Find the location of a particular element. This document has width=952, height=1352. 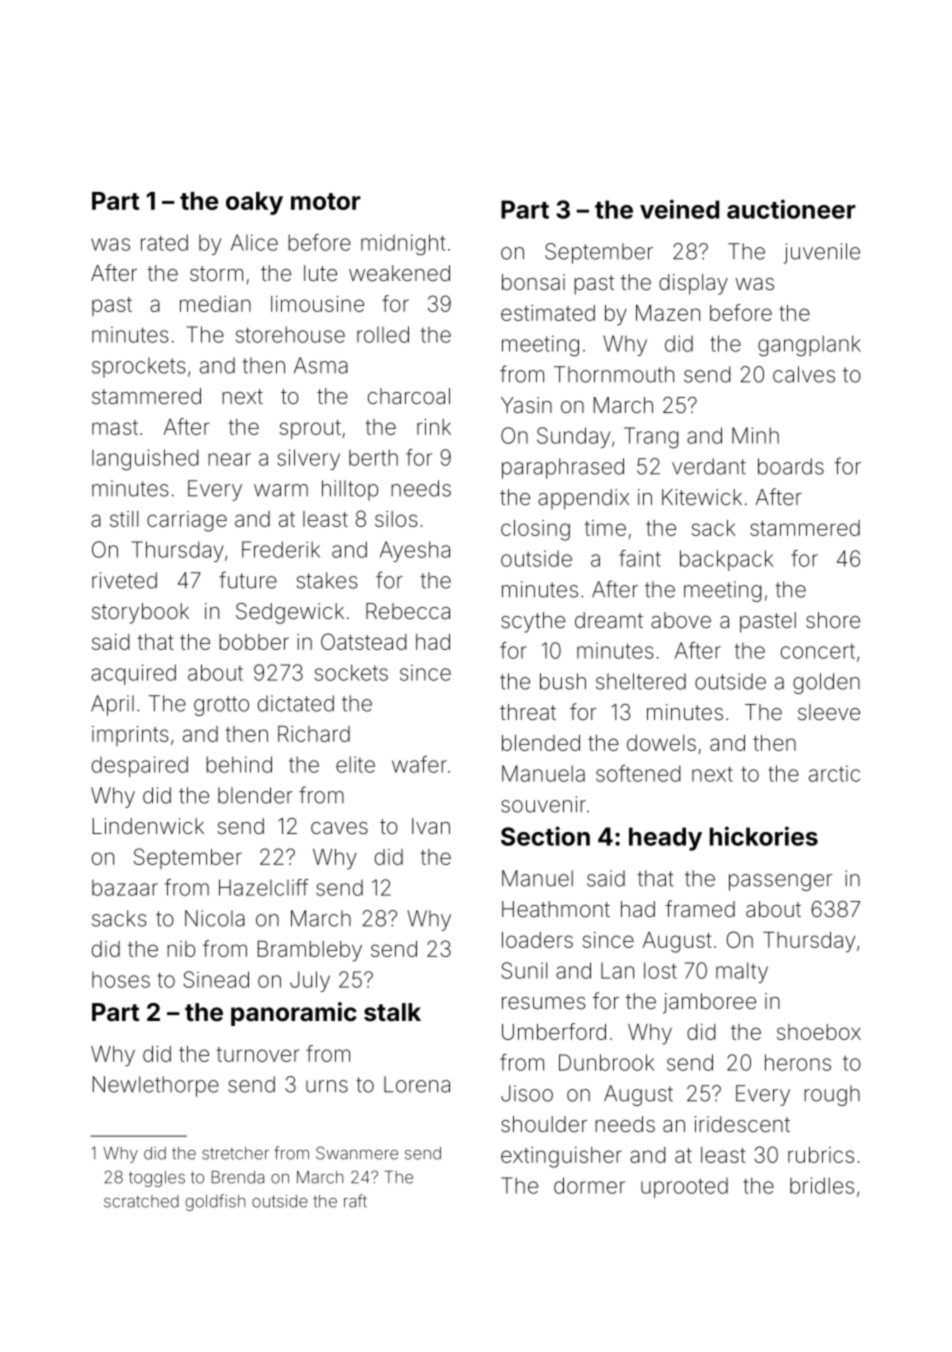

resumes is located at coordinates (543, 1003).
